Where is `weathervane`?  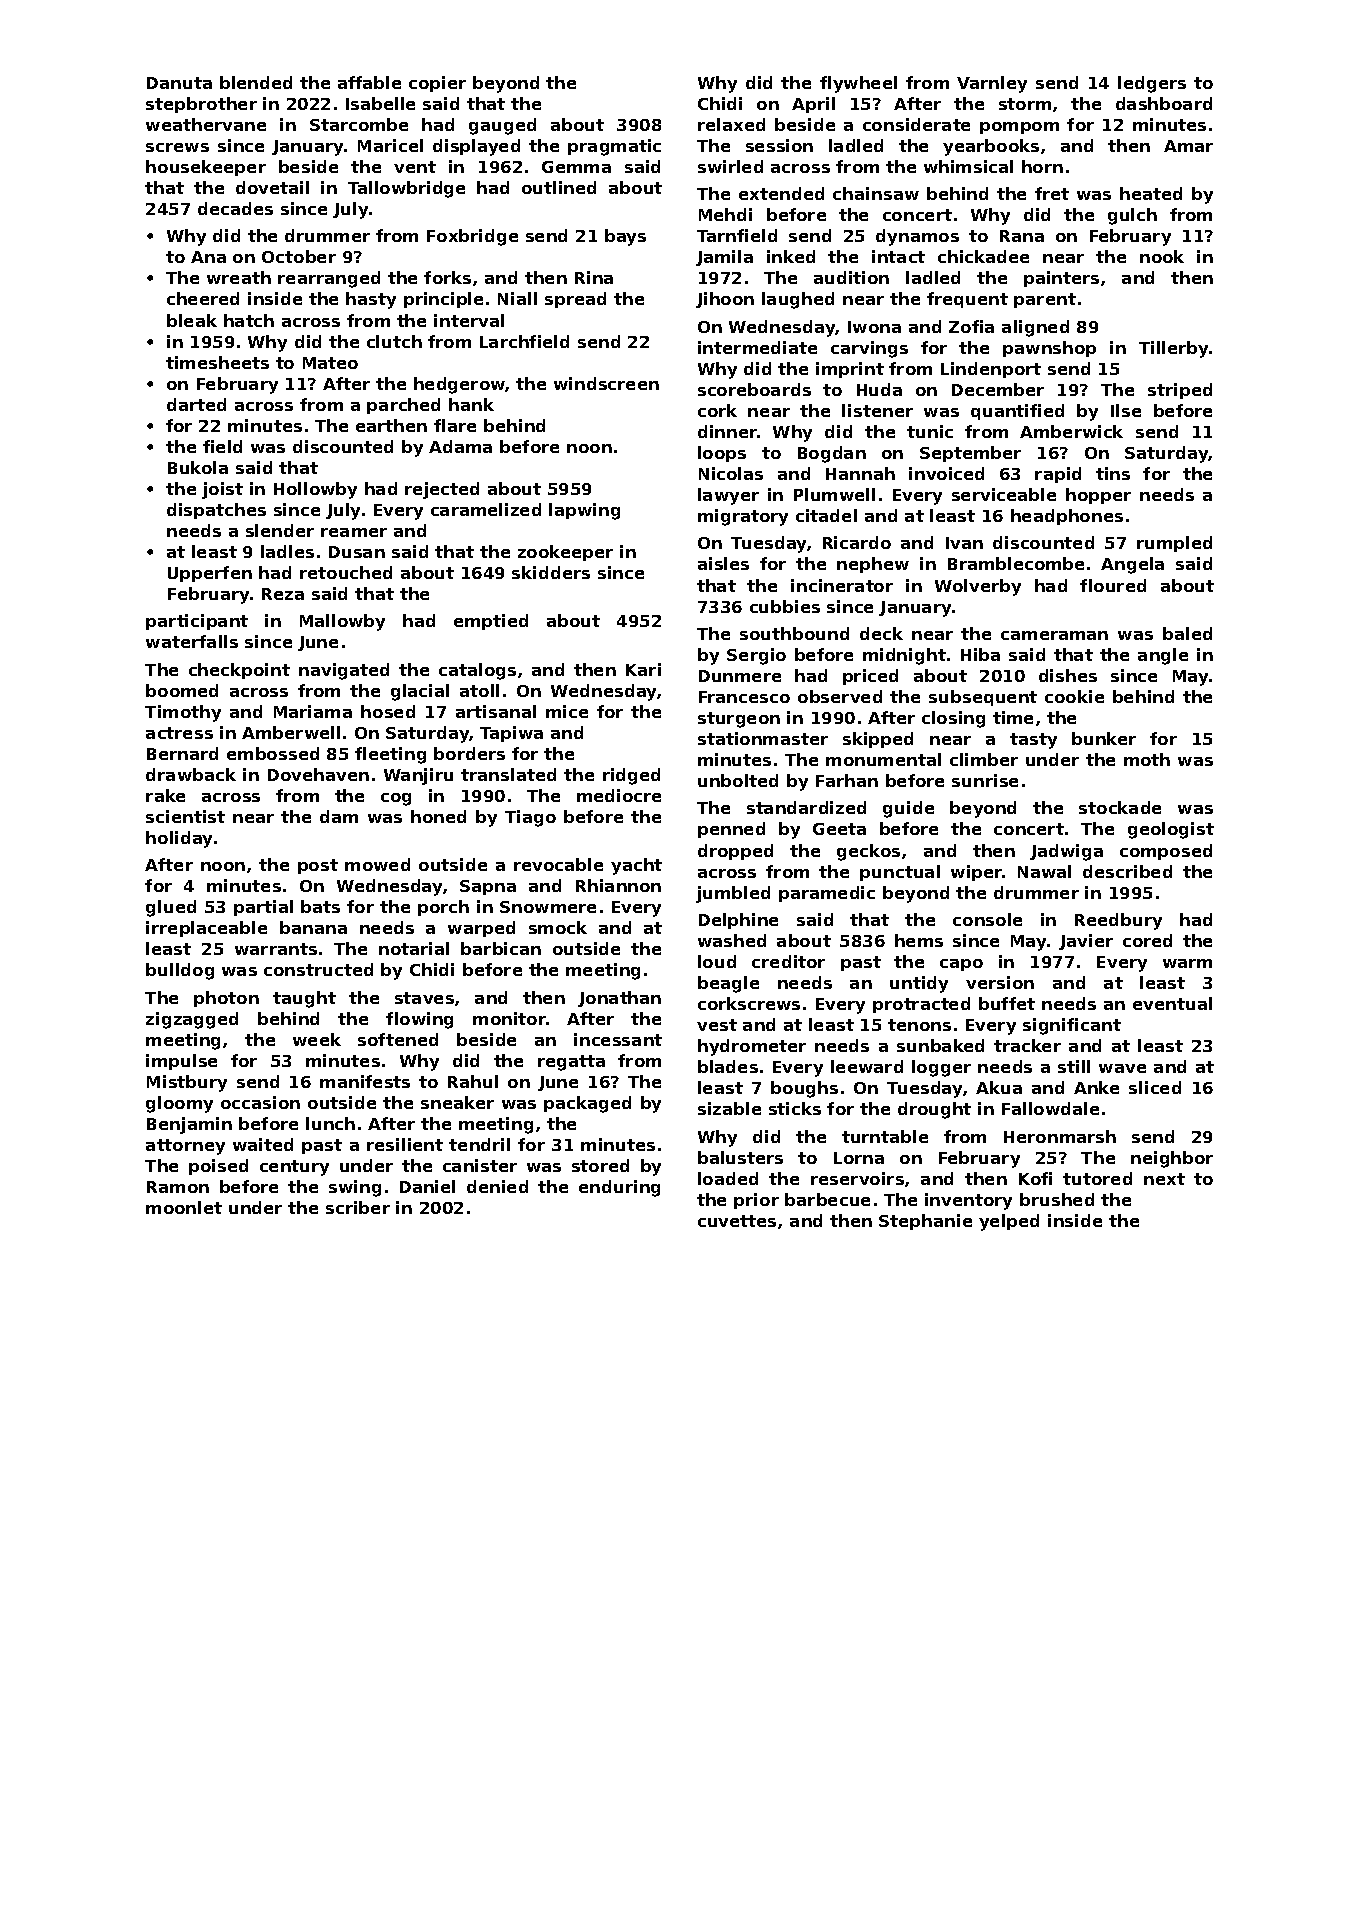 weathervane is located at coordinates (206, 124).
